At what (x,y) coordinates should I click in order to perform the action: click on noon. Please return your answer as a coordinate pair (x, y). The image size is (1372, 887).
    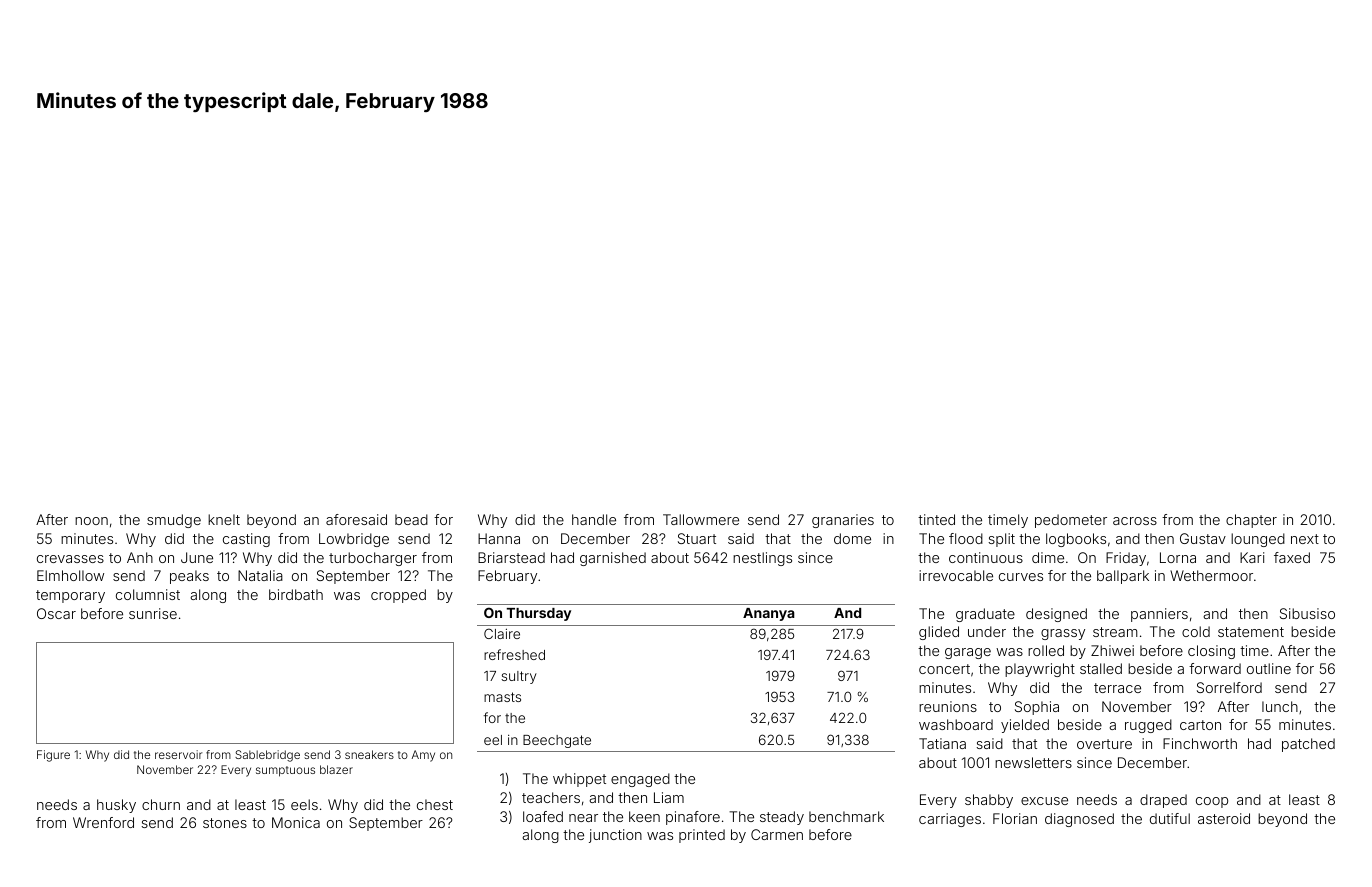
    Looking at the image, I should click on (91, 521).
